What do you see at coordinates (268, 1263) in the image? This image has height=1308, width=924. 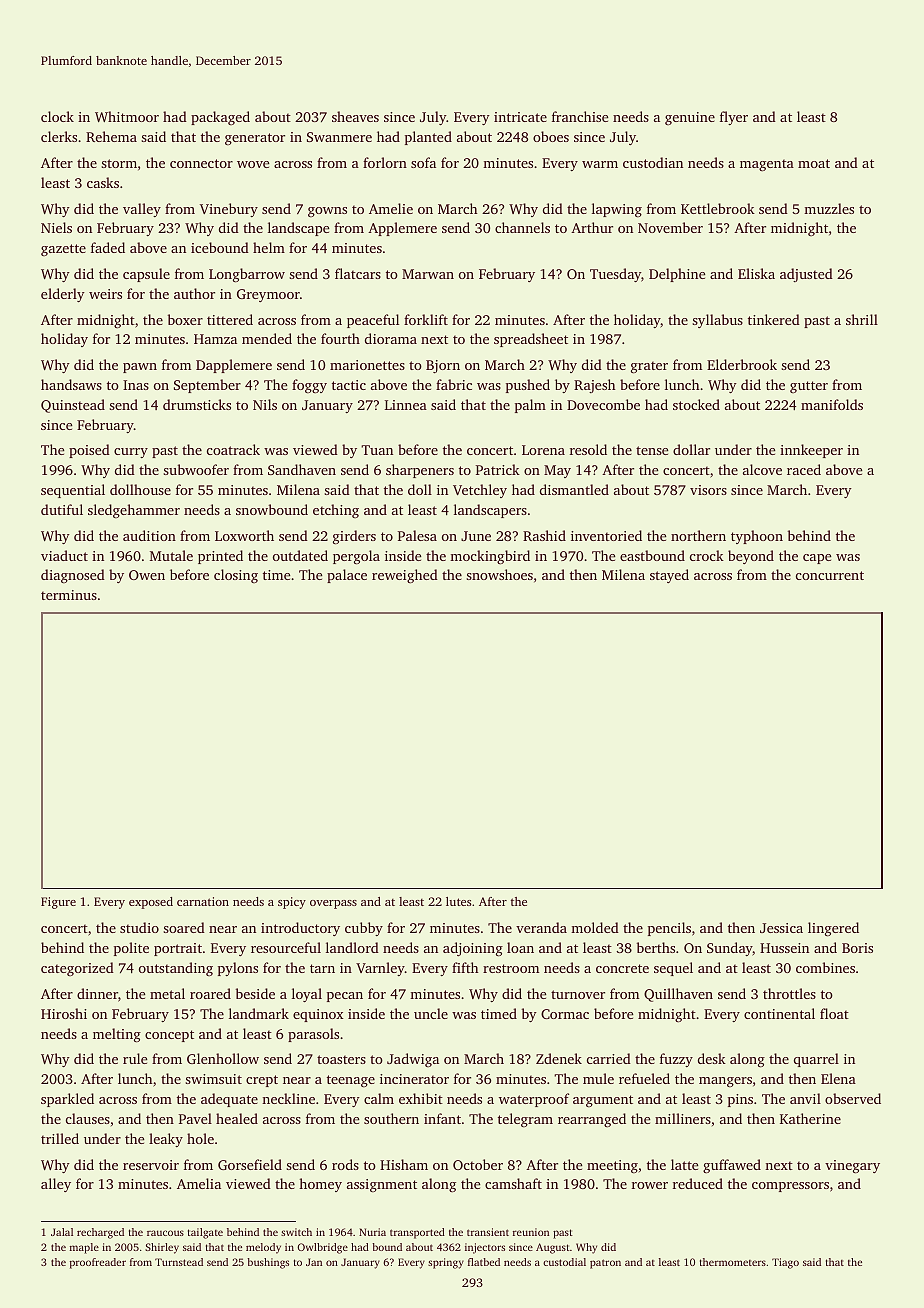 I see `bushings` at bounding box center [268, 1263].
